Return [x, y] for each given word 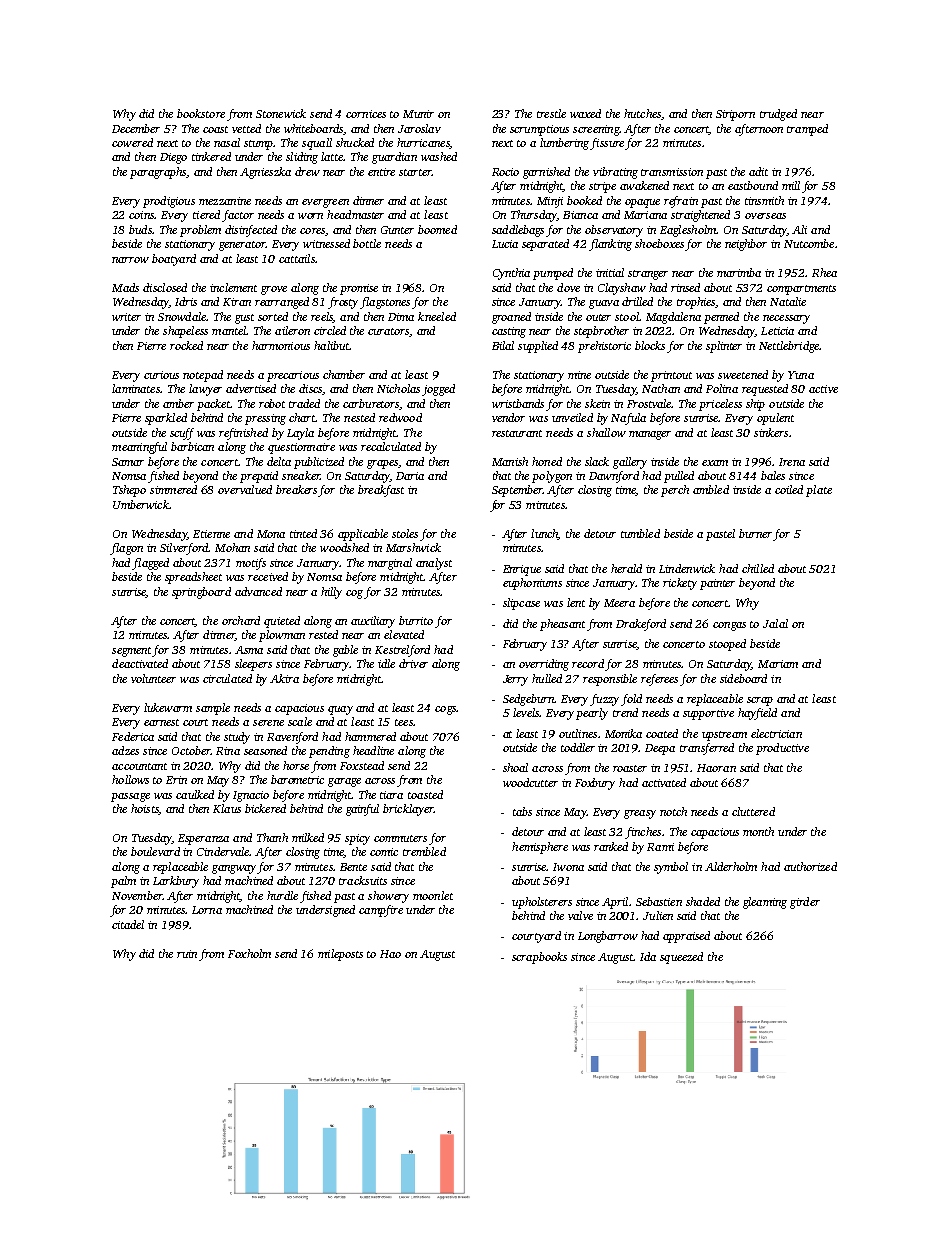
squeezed [681, 958]
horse [296, 765]
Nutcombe [809, 243]
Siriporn [735, 115]
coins [141, 215]
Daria [410, 476]
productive [782, 749]
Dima [401, 317]
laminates [136, 388]
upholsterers [542, 903]
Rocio [505, 172]
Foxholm [249, 953]
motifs [251, 564]
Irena [792, 462]
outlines [578, 733]
